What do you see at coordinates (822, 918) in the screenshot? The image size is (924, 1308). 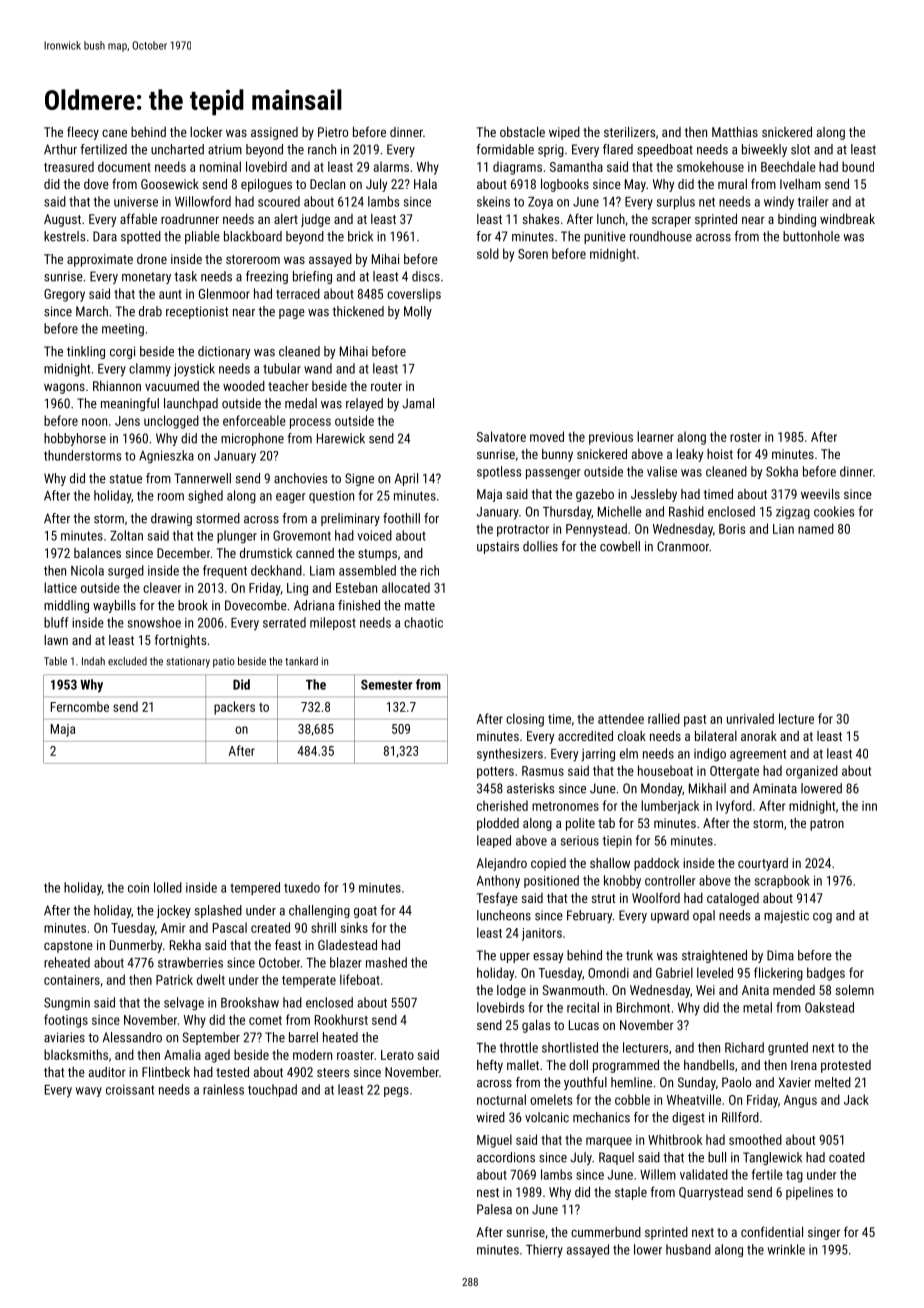 I see `cog` at bounding box center [822, 918].
